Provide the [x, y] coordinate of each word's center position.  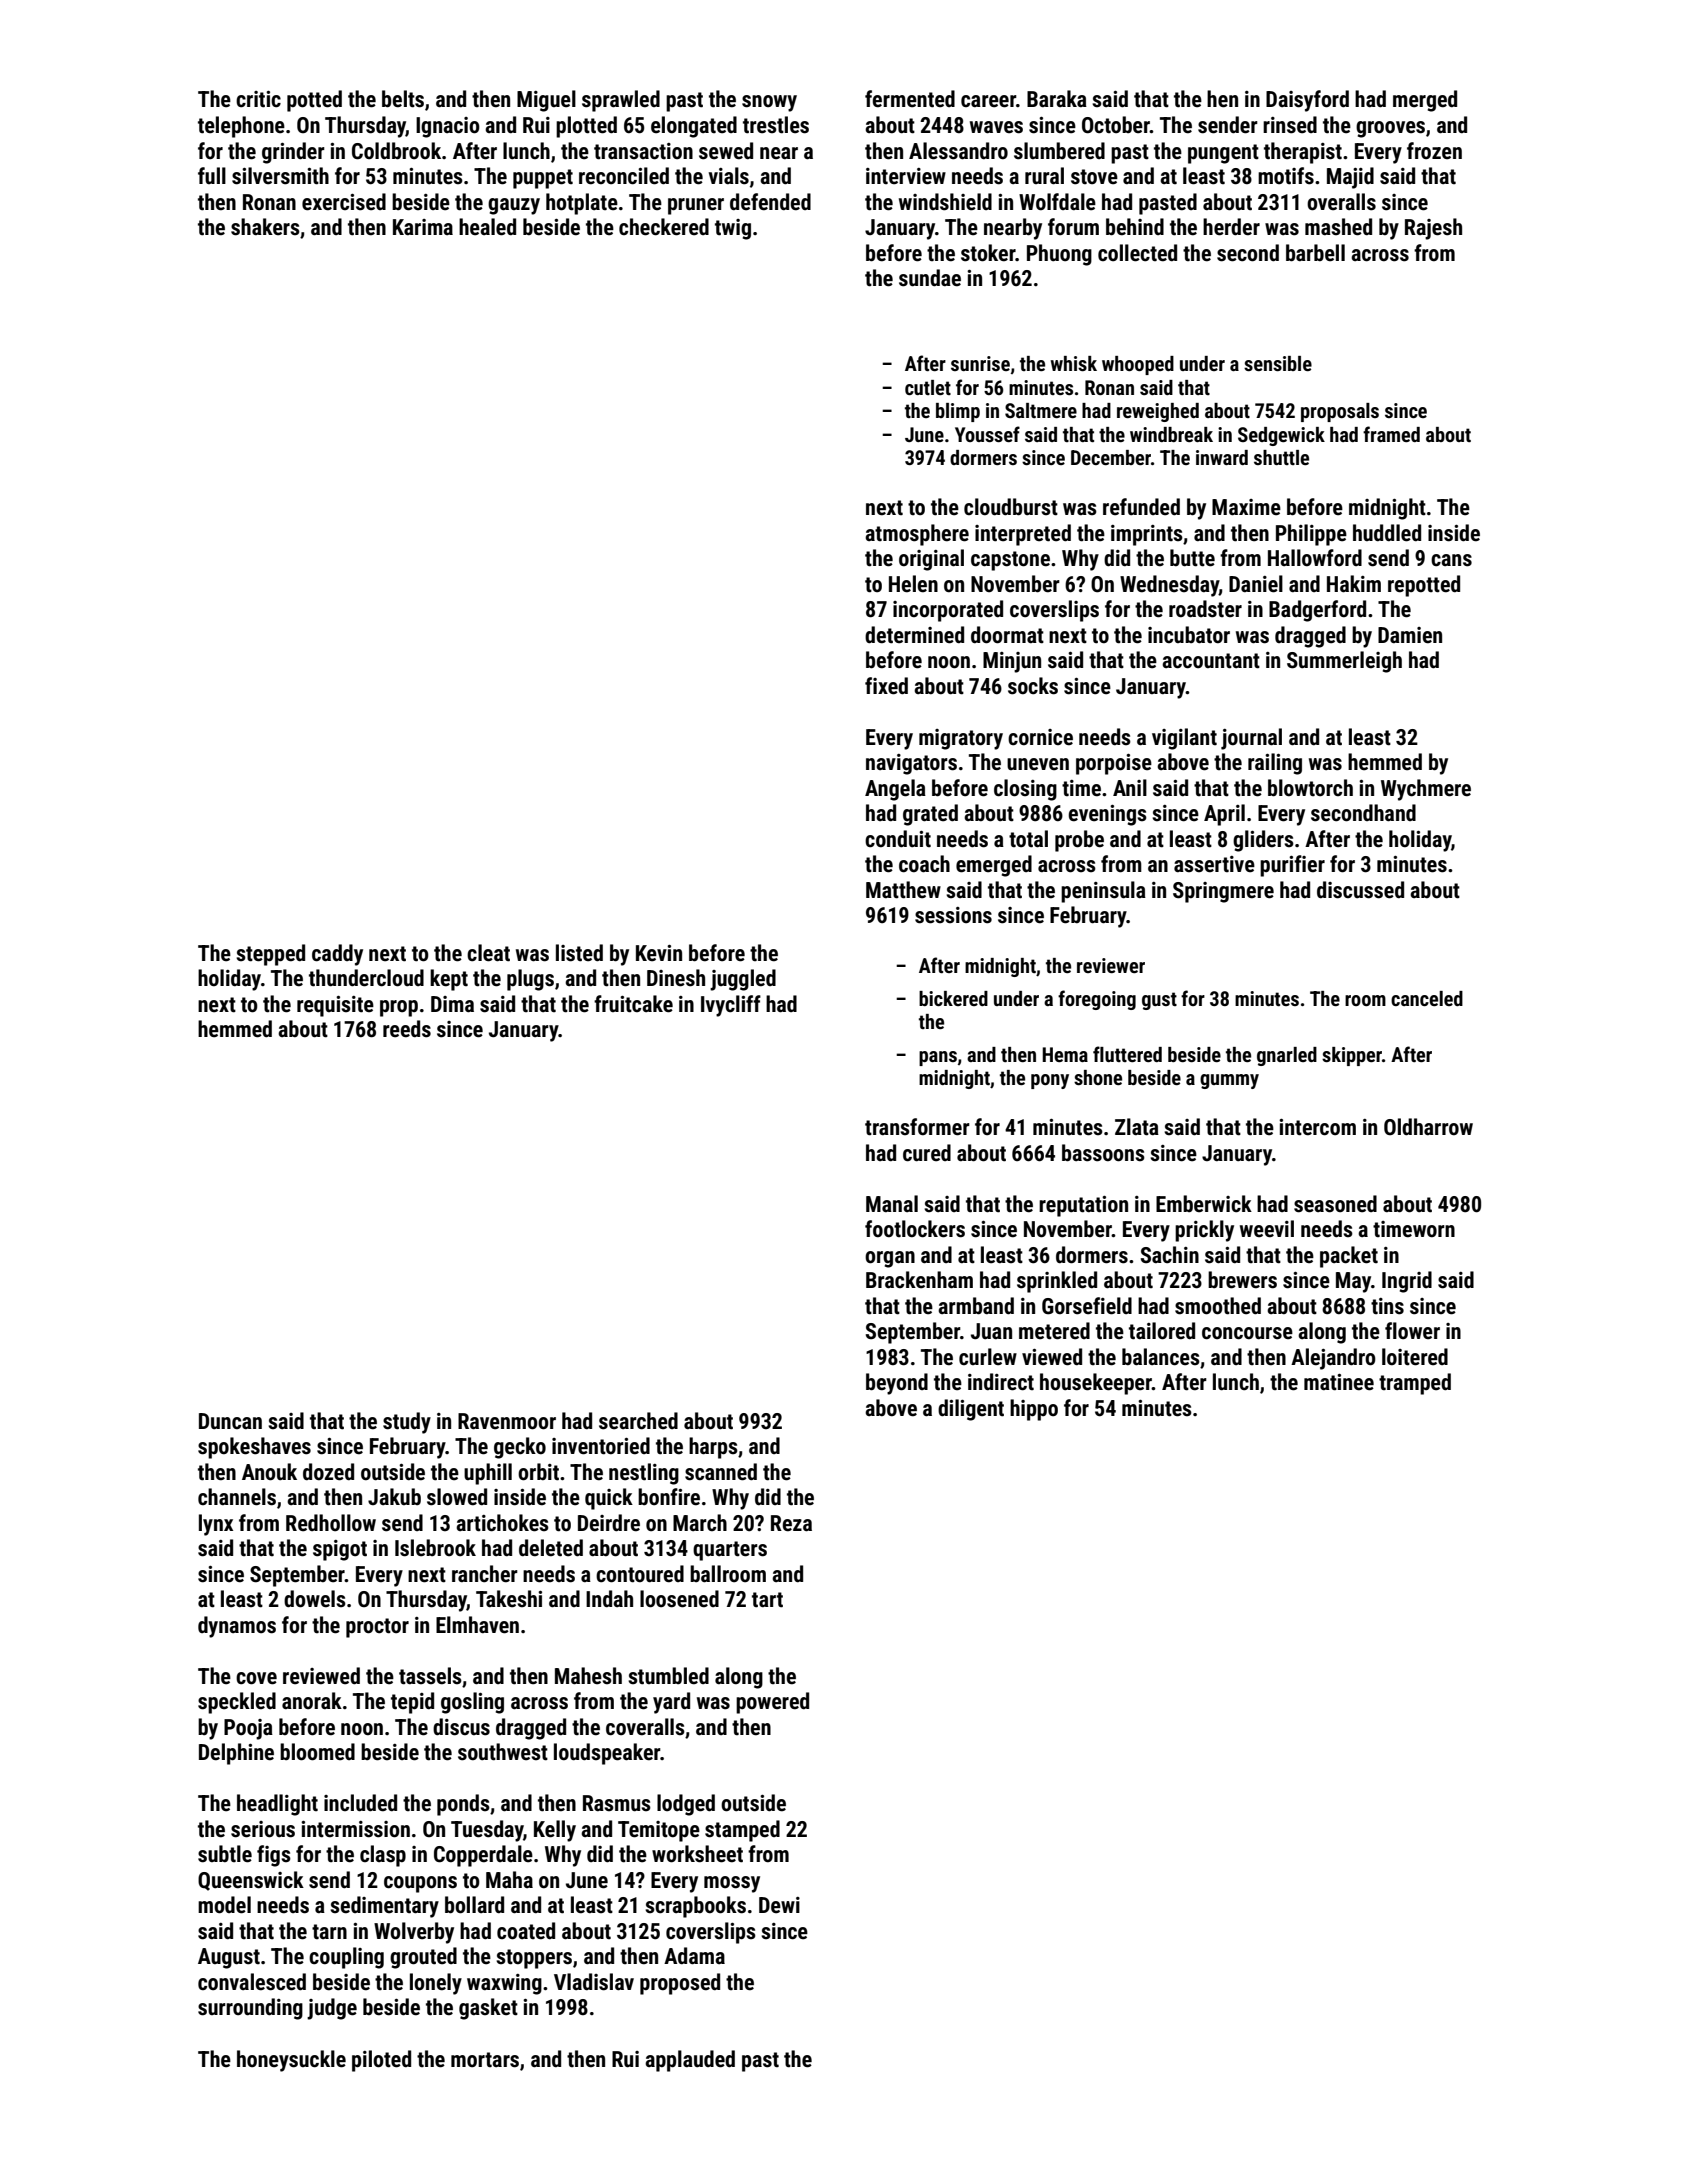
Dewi [779, 1905]
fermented [910, 99]
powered [772, 1703]
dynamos [237, 1627]
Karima [423, 227]
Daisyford [1307, 101]
